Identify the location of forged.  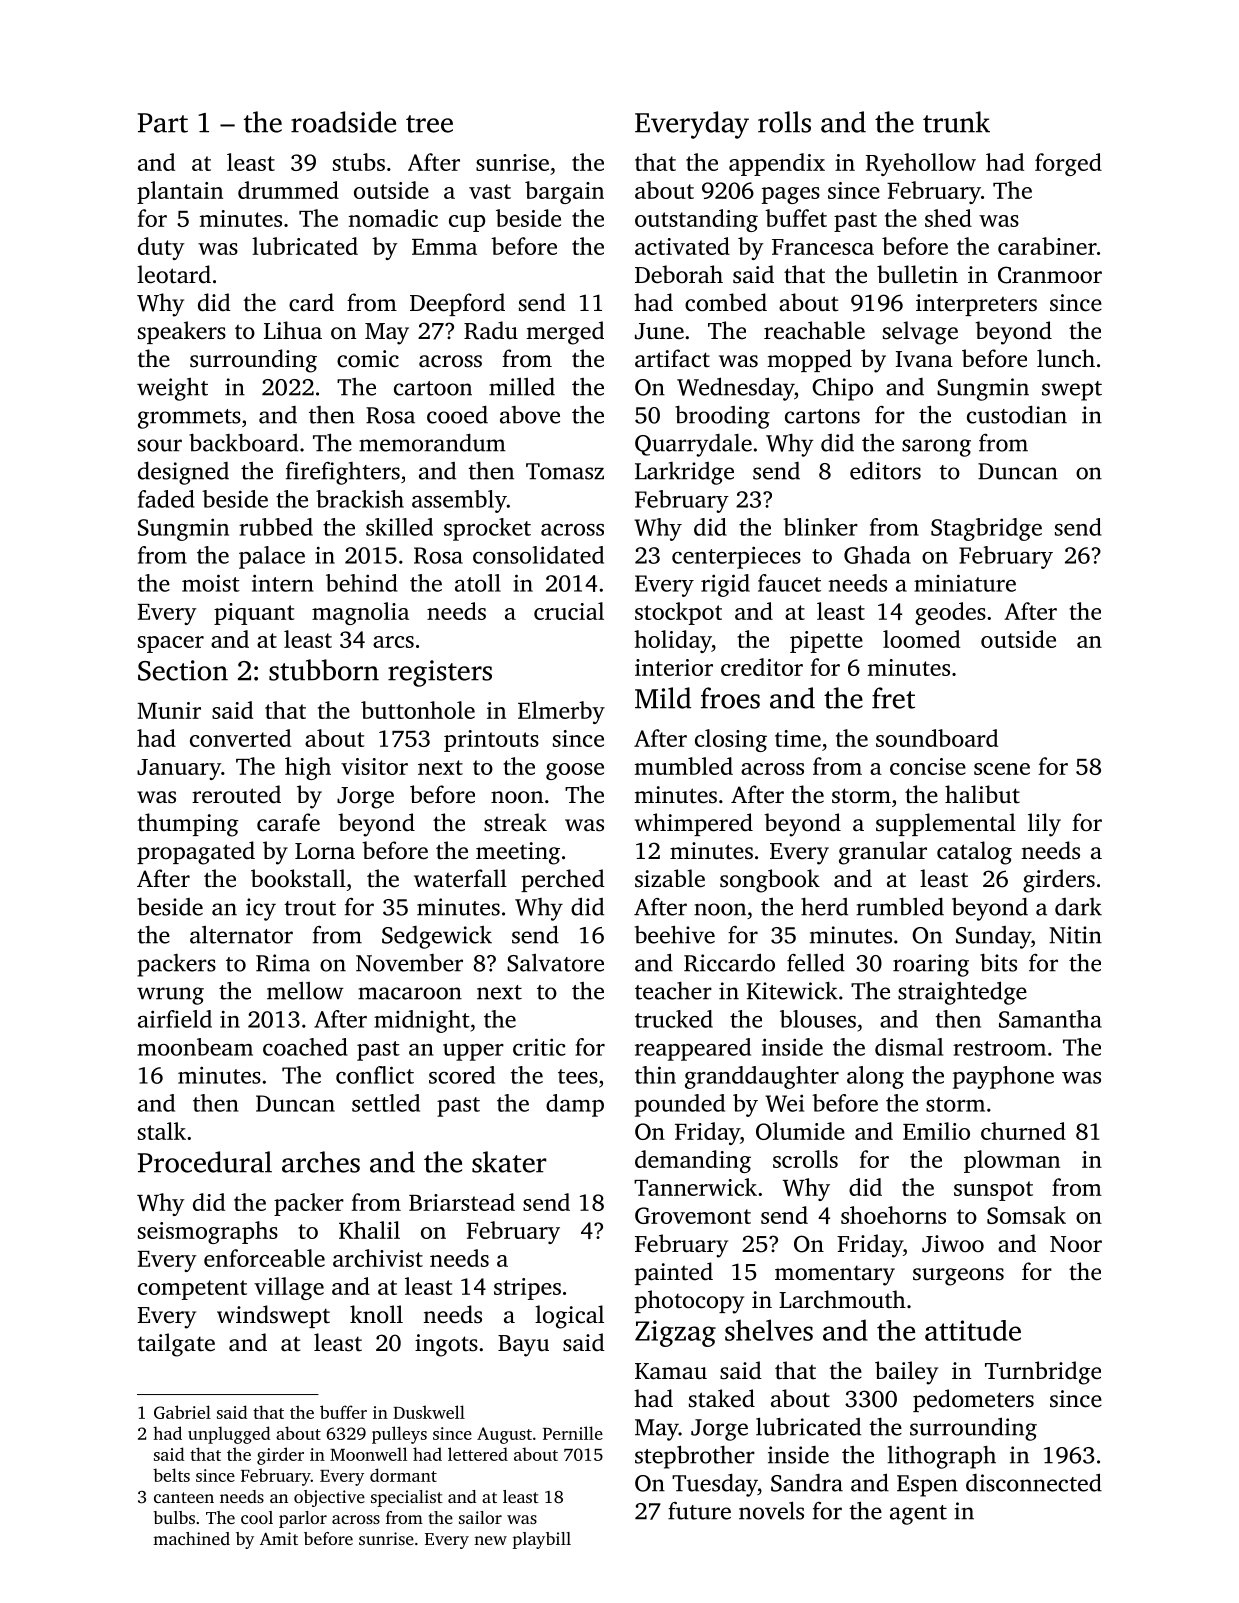
(1068, 164).
